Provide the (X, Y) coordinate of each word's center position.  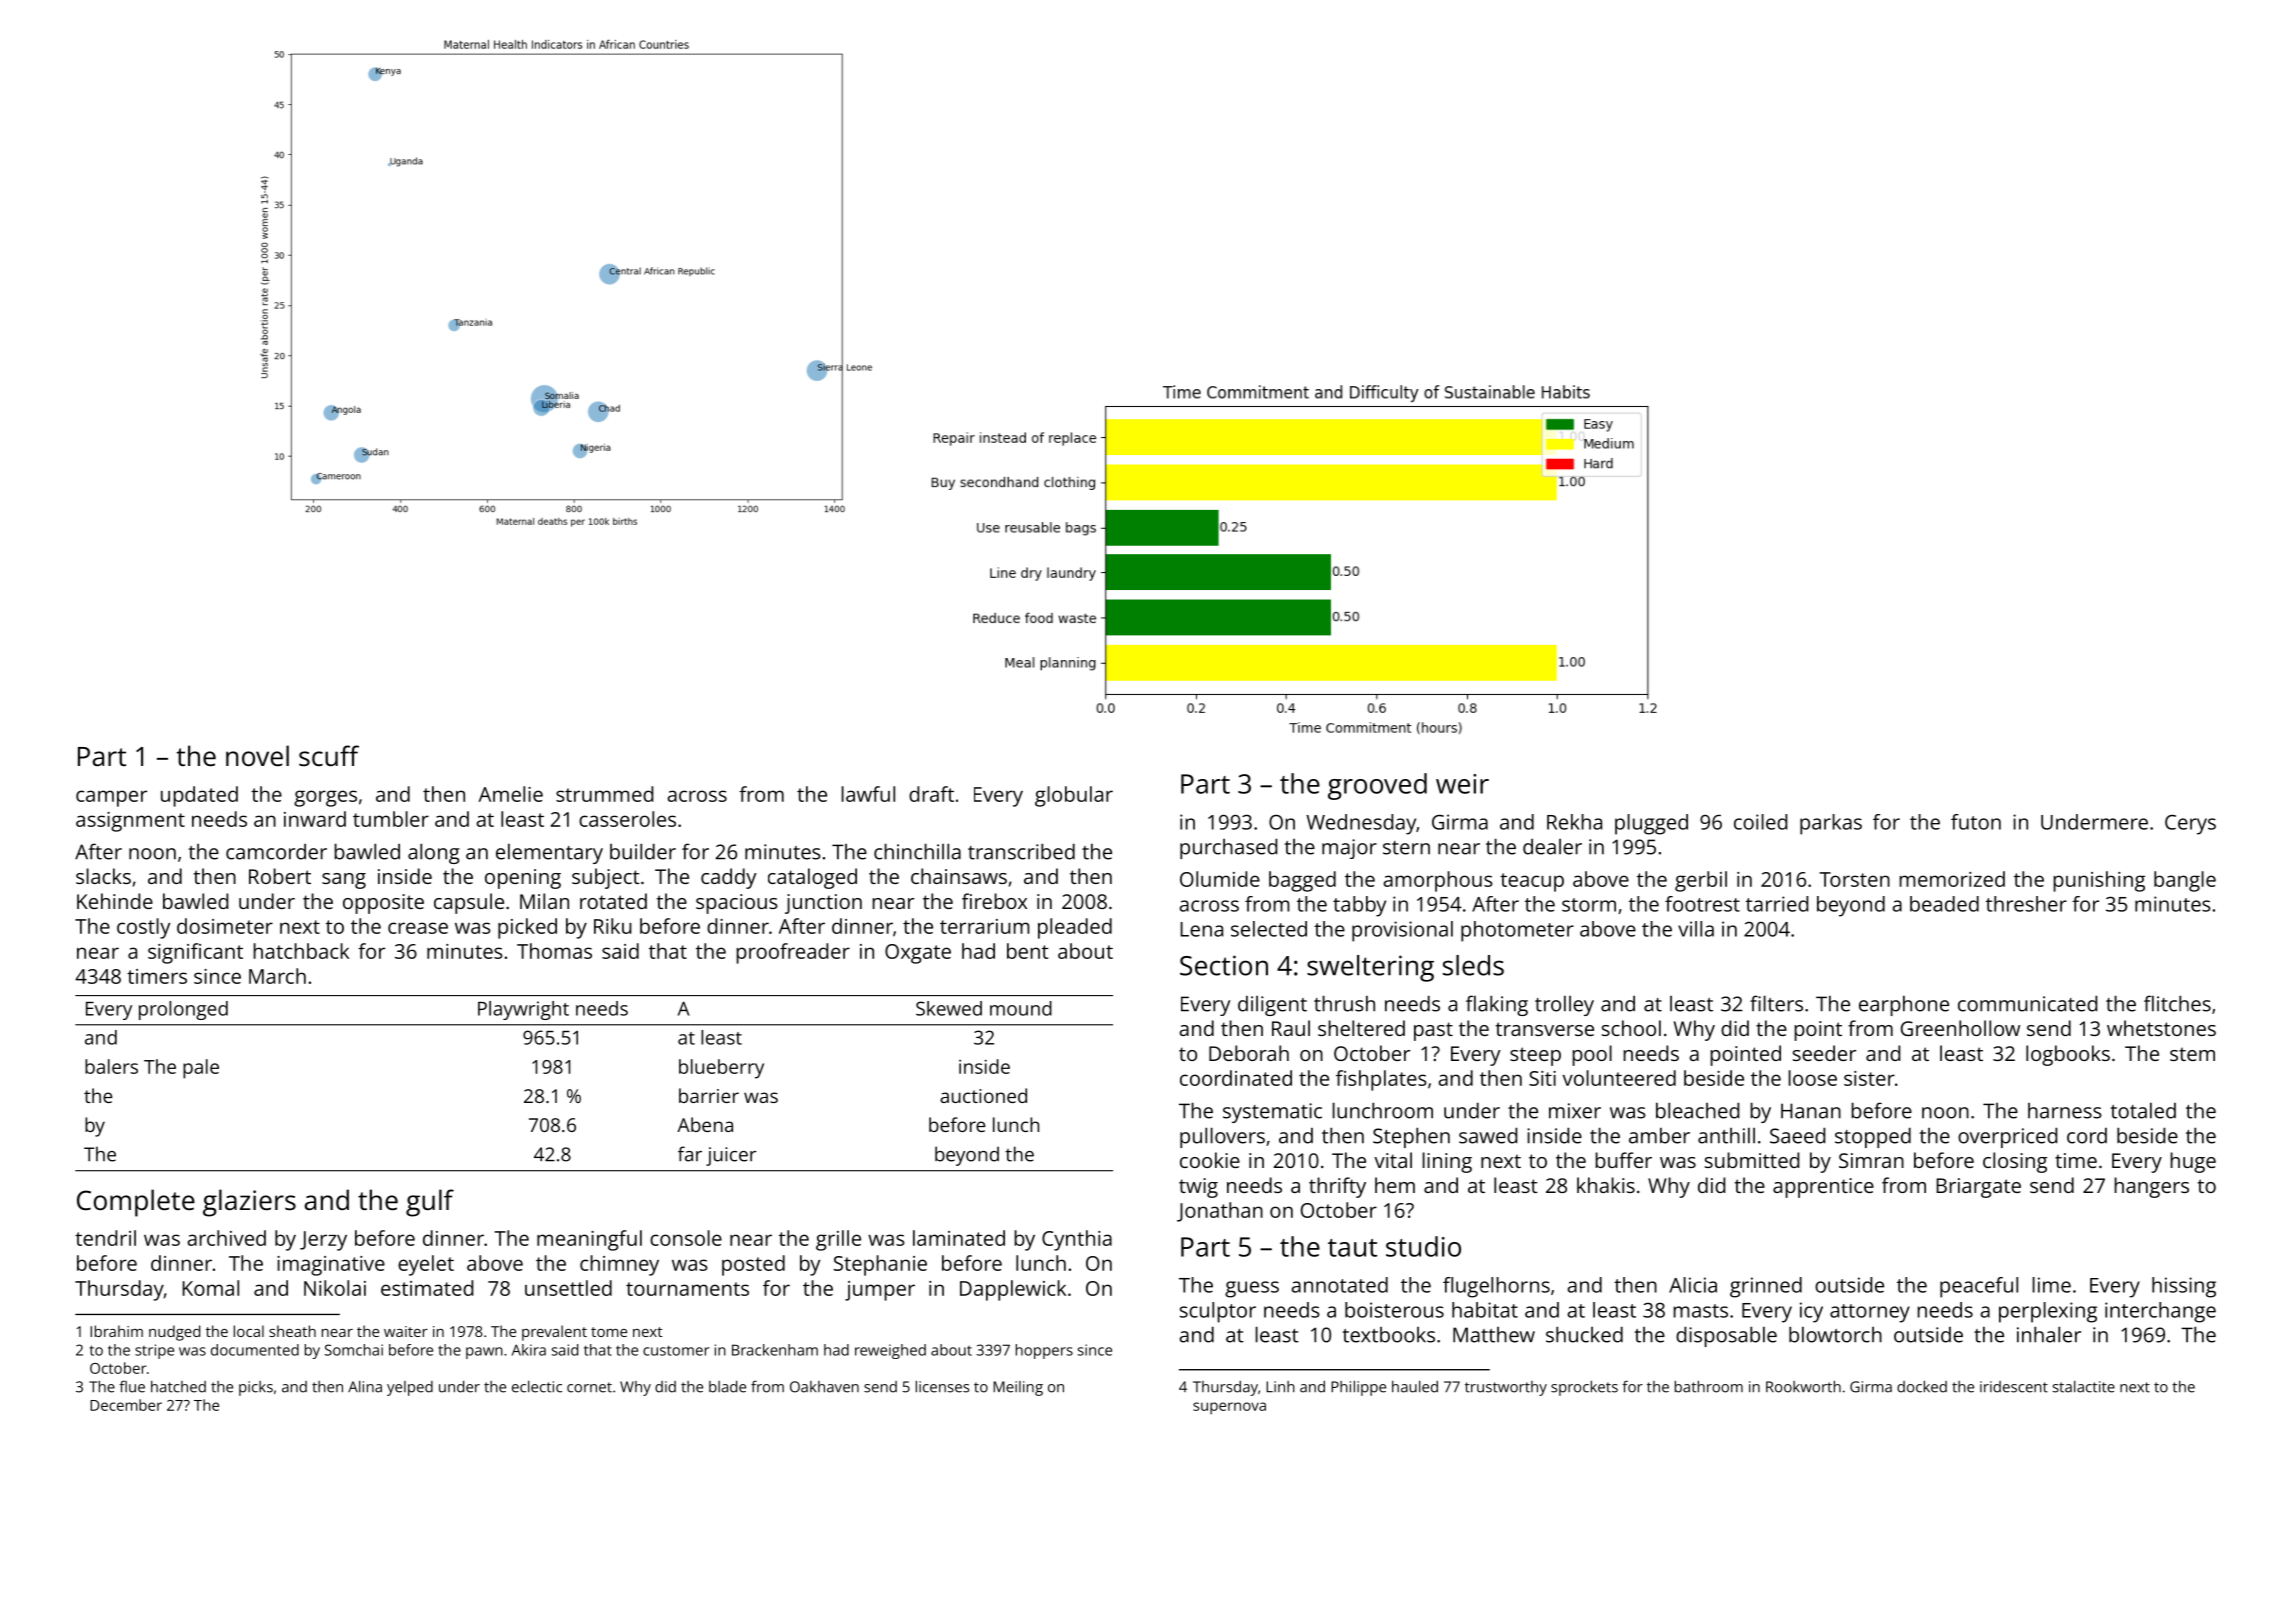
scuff (329, 756)
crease (418, 928)
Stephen (1411, 1137)
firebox (994, 901)
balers (111, 1066)
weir (1462, 784)
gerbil (1701, 881)
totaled (2143, 1110)
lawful (868, 794)
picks (256, 1388)
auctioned (983, 1095)
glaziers (249, 1203)
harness (2065, 1111)
